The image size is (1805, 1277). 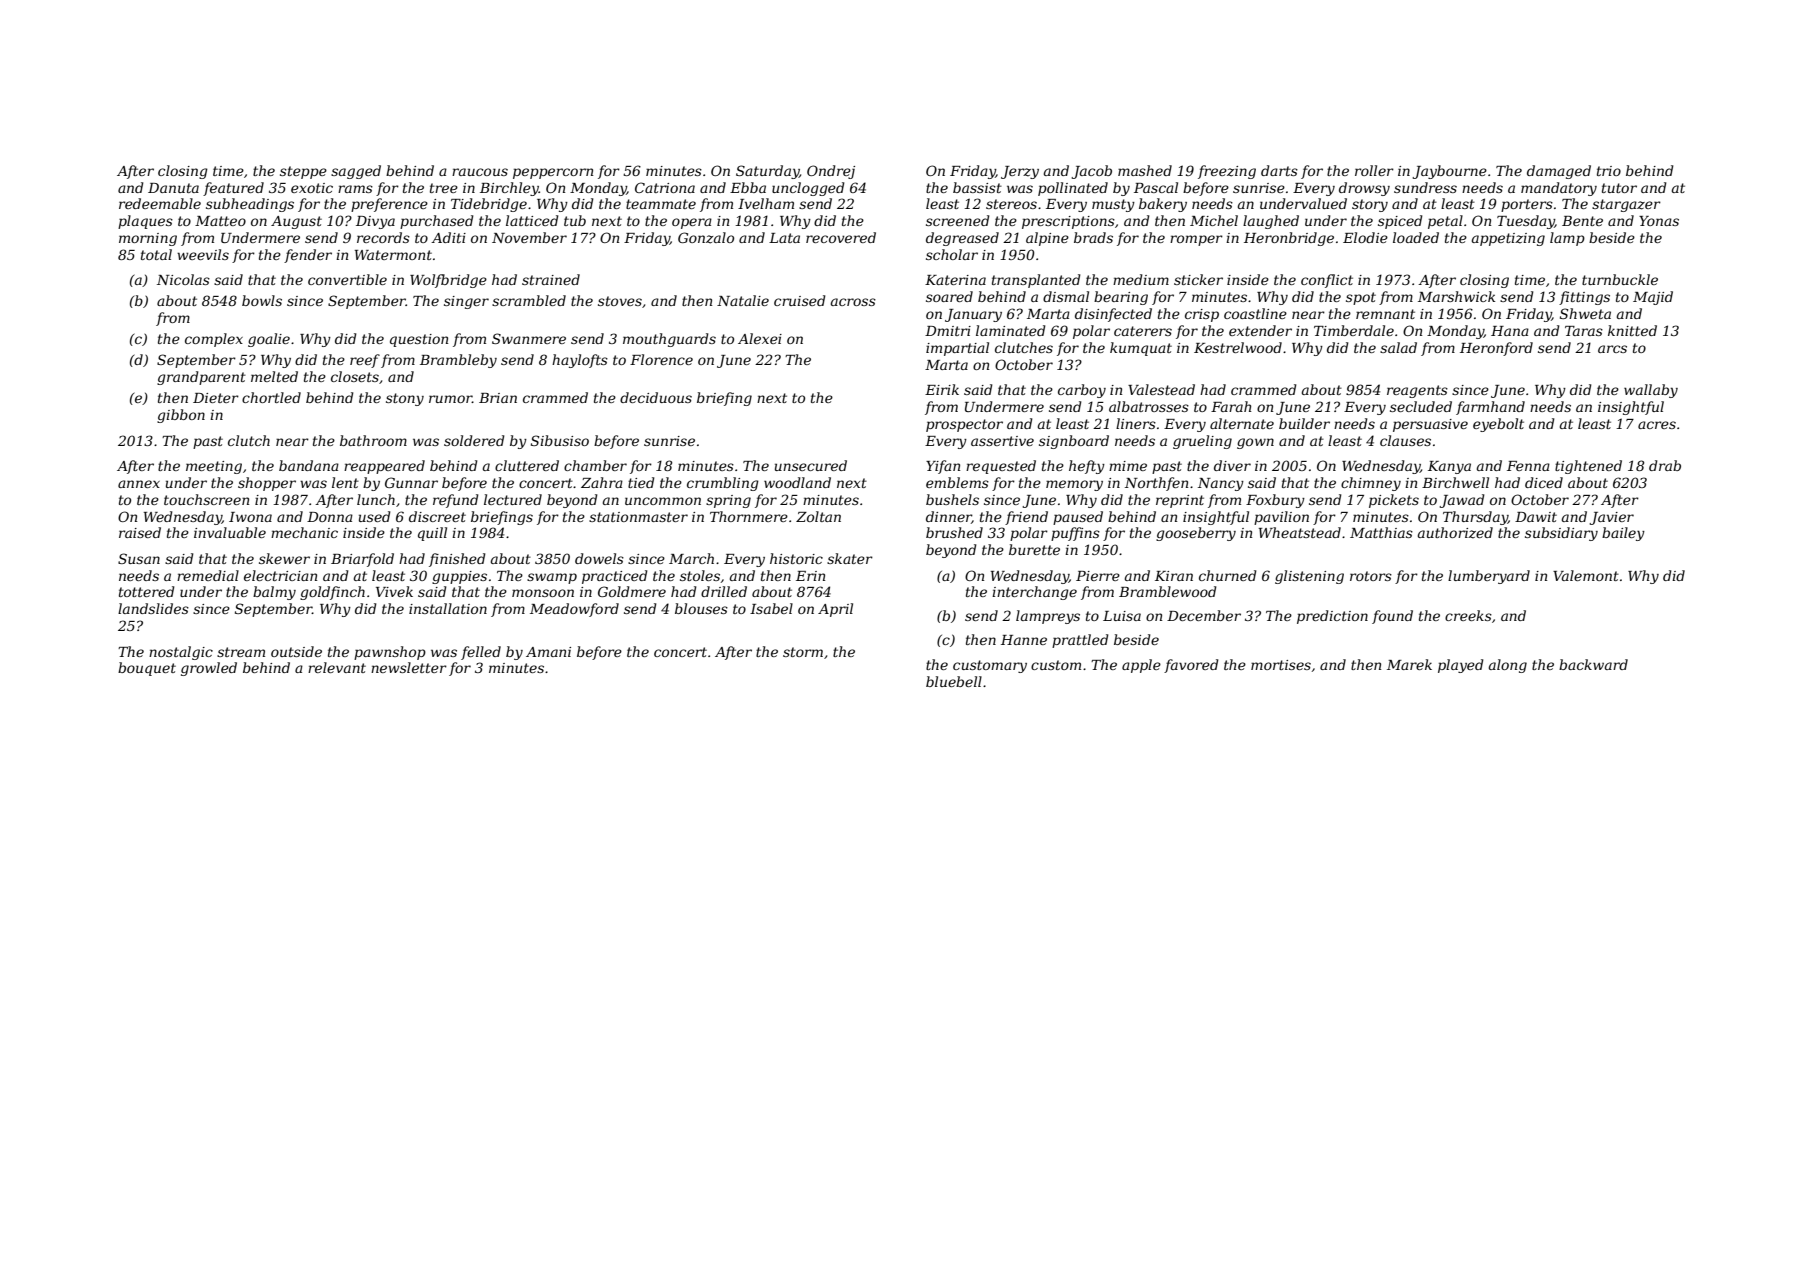 I want to click on Ondrej, so click(x=831, y=172).
